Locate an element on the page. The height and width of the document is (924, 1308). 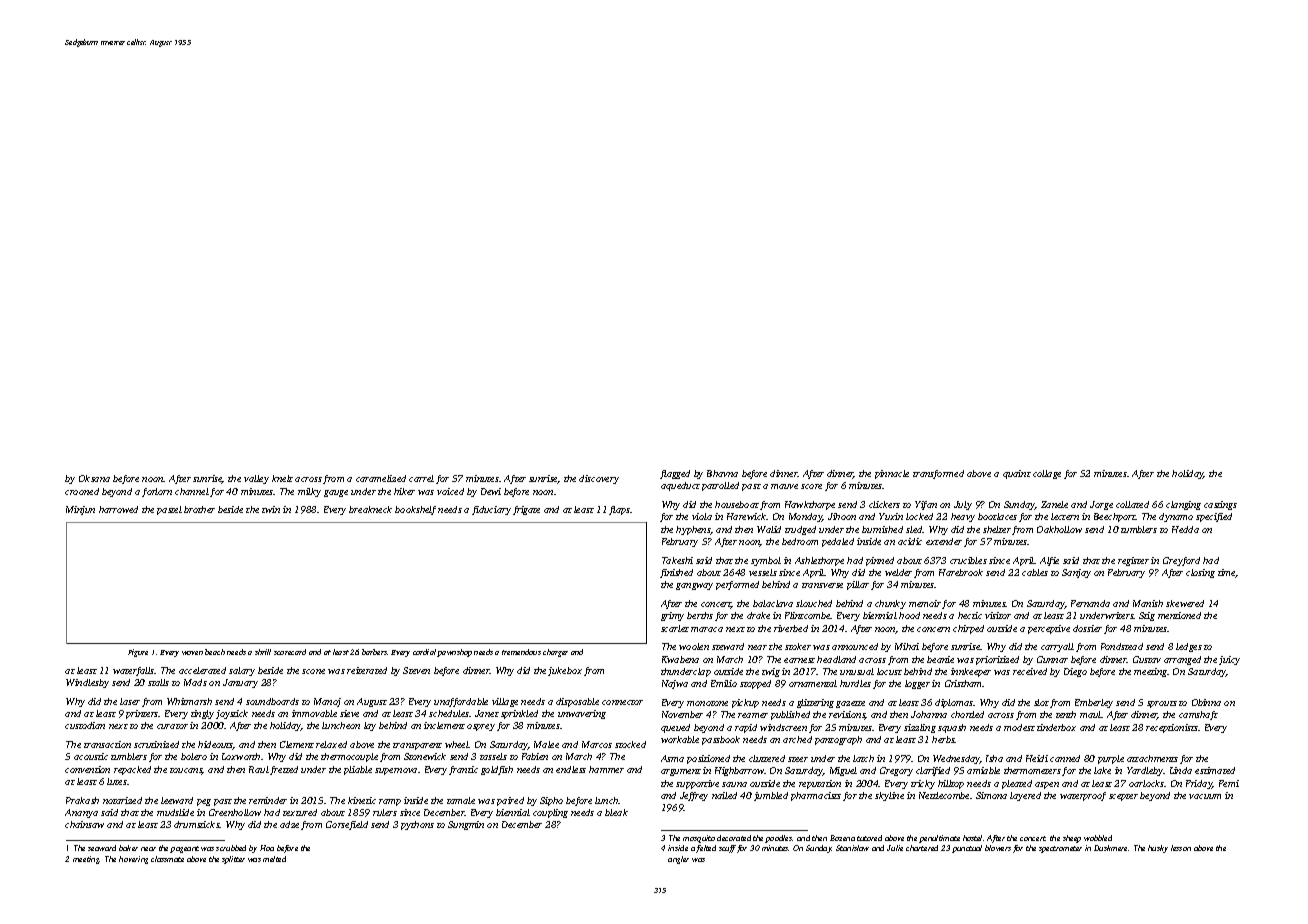
transformed is located at coordinates (938, 474).
